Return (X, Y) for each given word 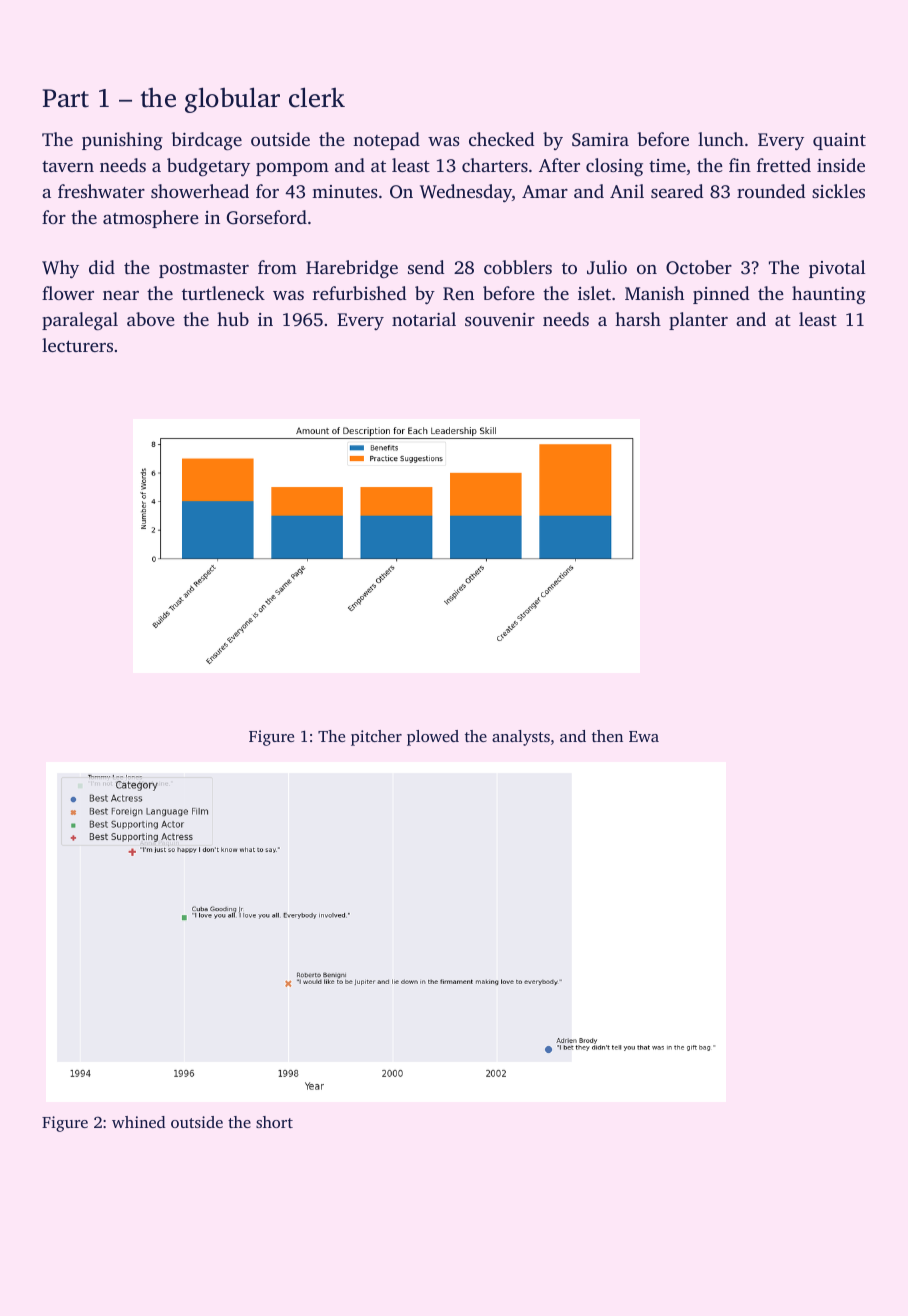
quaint (839, 141)
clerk (317, 97)
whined (138, 1122)
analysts (521, 738)
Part (66, 98)
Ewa (644, 736)
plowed (433, 738)
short (274, 1122)
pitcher (376, 738)
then (607, 736)
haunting (829, 295)
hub (233, 319)
